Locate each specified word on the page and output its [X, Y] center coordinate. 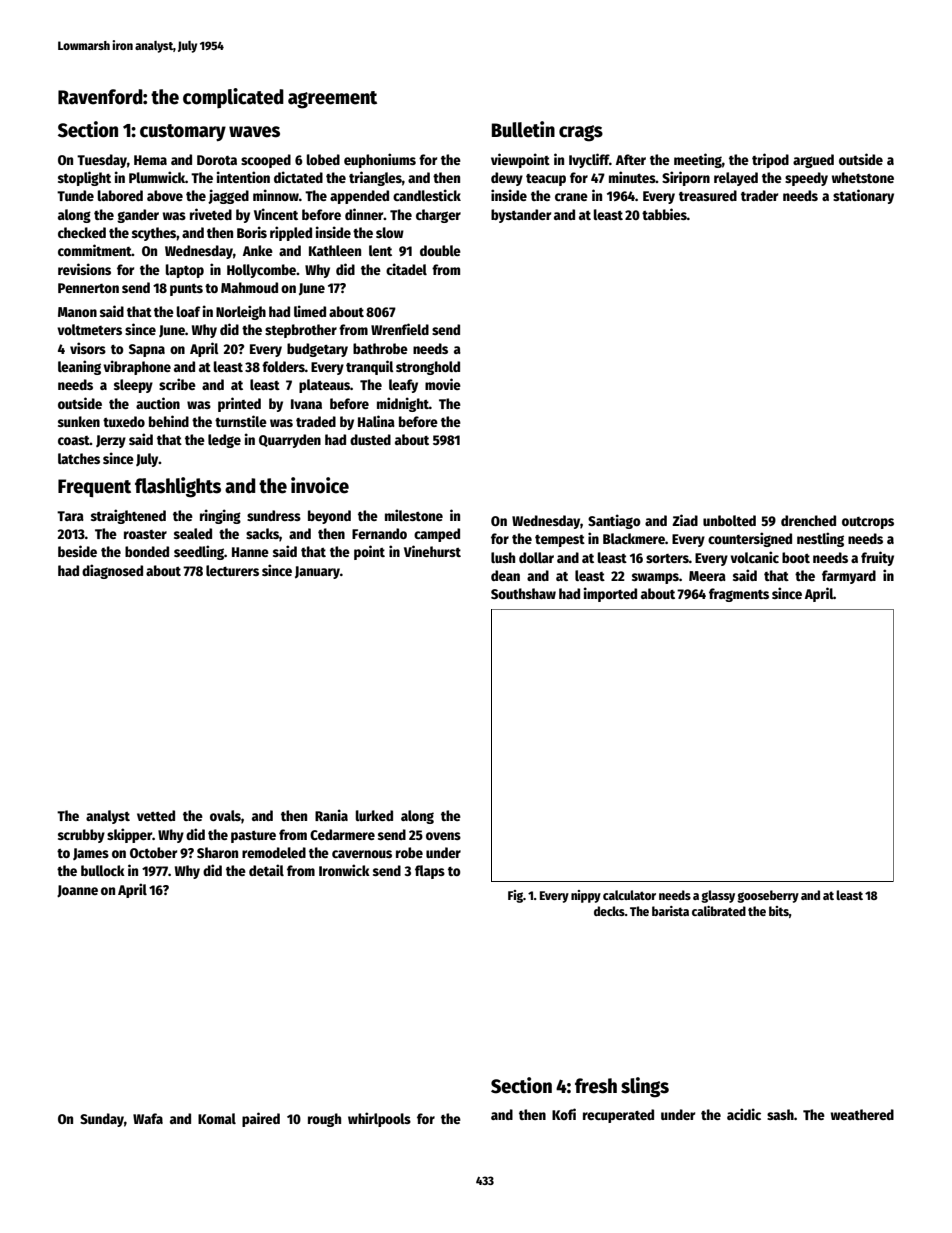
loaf [189, 311]
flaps [430, 872]
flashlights [178, 487]
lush [503, 557]
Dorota [217, 160]
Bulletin [523, 129]
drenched [808, 520]
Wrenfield [400, 329]
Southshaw [523, 593]
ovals [225, 815]
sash [780, 1114]
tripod [770, 160]
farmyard [849, 577]
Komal [217, 1118]
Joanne [77, 891]
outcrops [868, 523]
